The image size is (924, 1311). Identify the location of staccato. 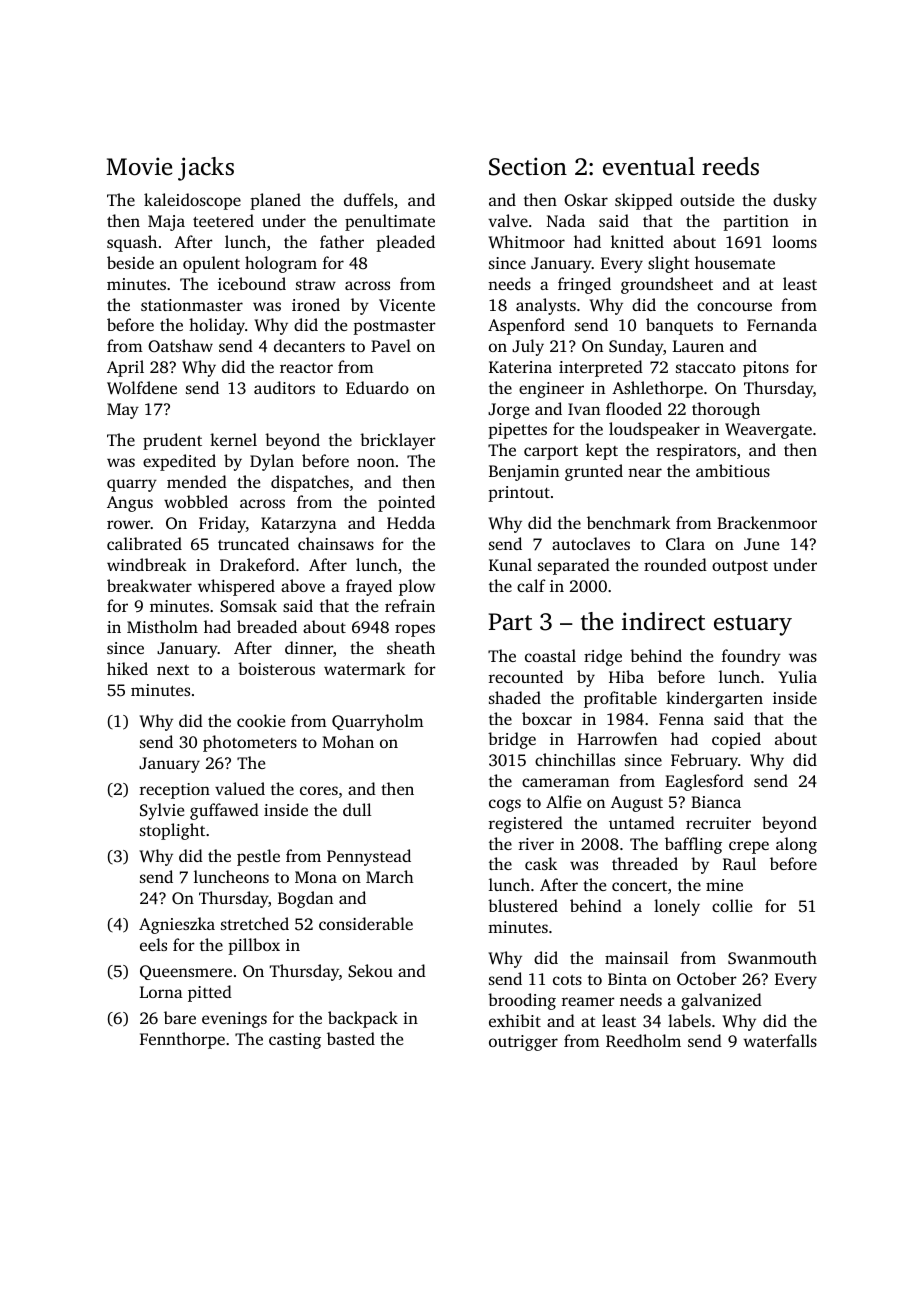
(706, 368).
